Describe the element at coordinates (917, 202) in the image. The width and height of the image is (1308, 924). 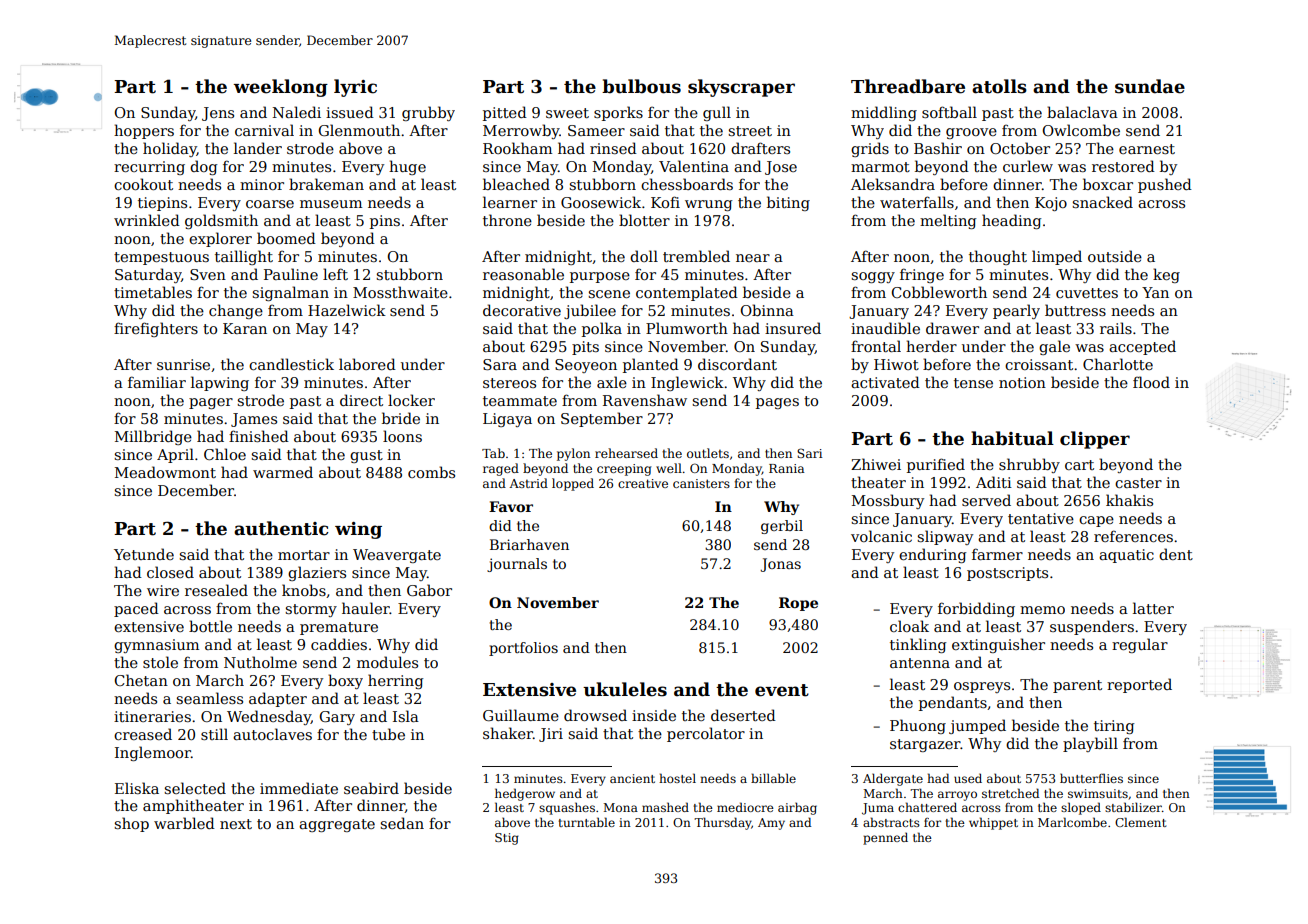
I see `waterfalls` at that location.
